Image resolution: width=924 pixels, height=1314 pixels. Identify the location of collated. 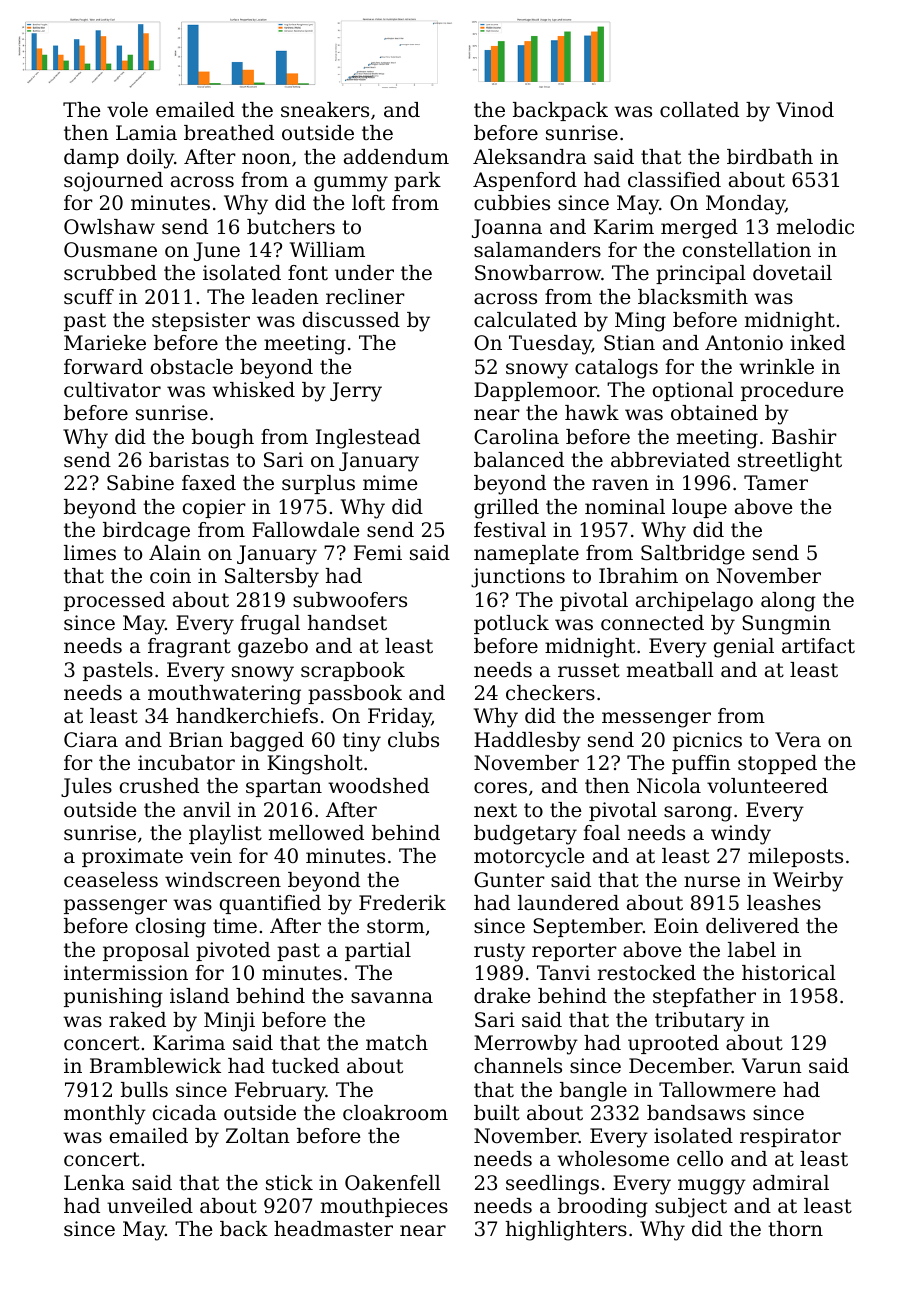
(699, 110).
